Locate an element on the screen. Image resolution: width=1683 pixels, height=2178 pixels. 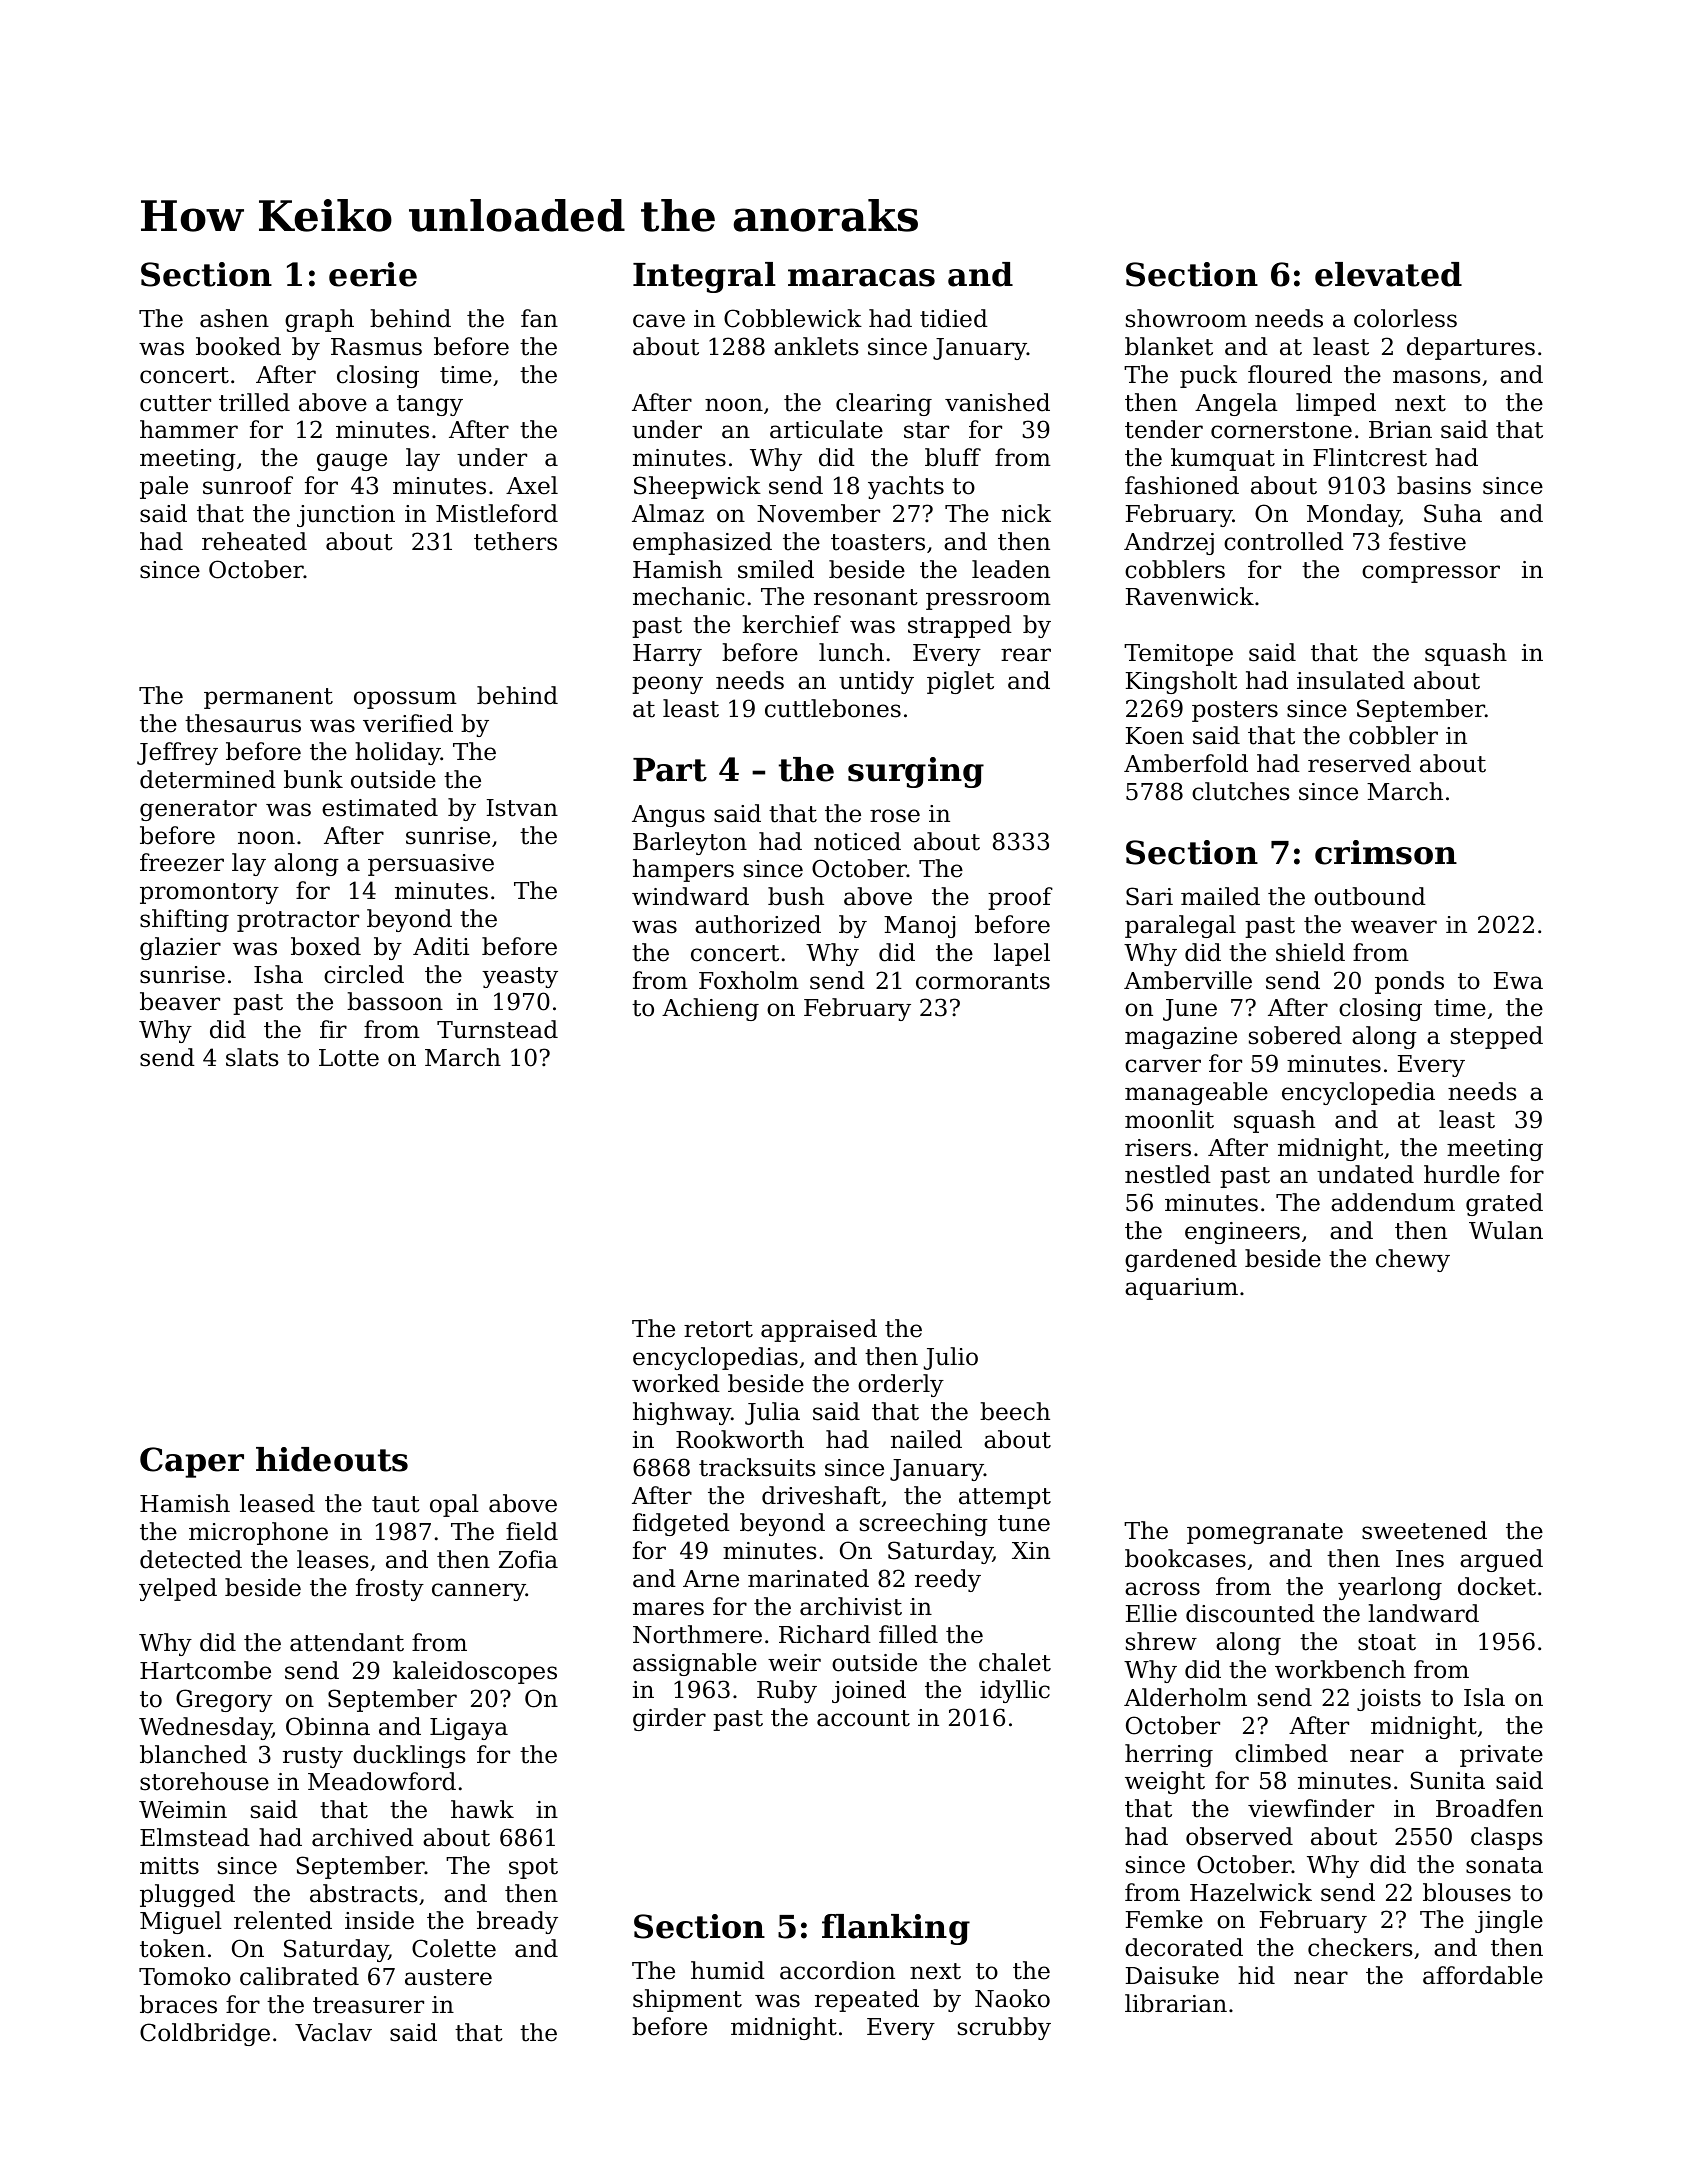
Achieng is located at coordinates (710, 1009).
